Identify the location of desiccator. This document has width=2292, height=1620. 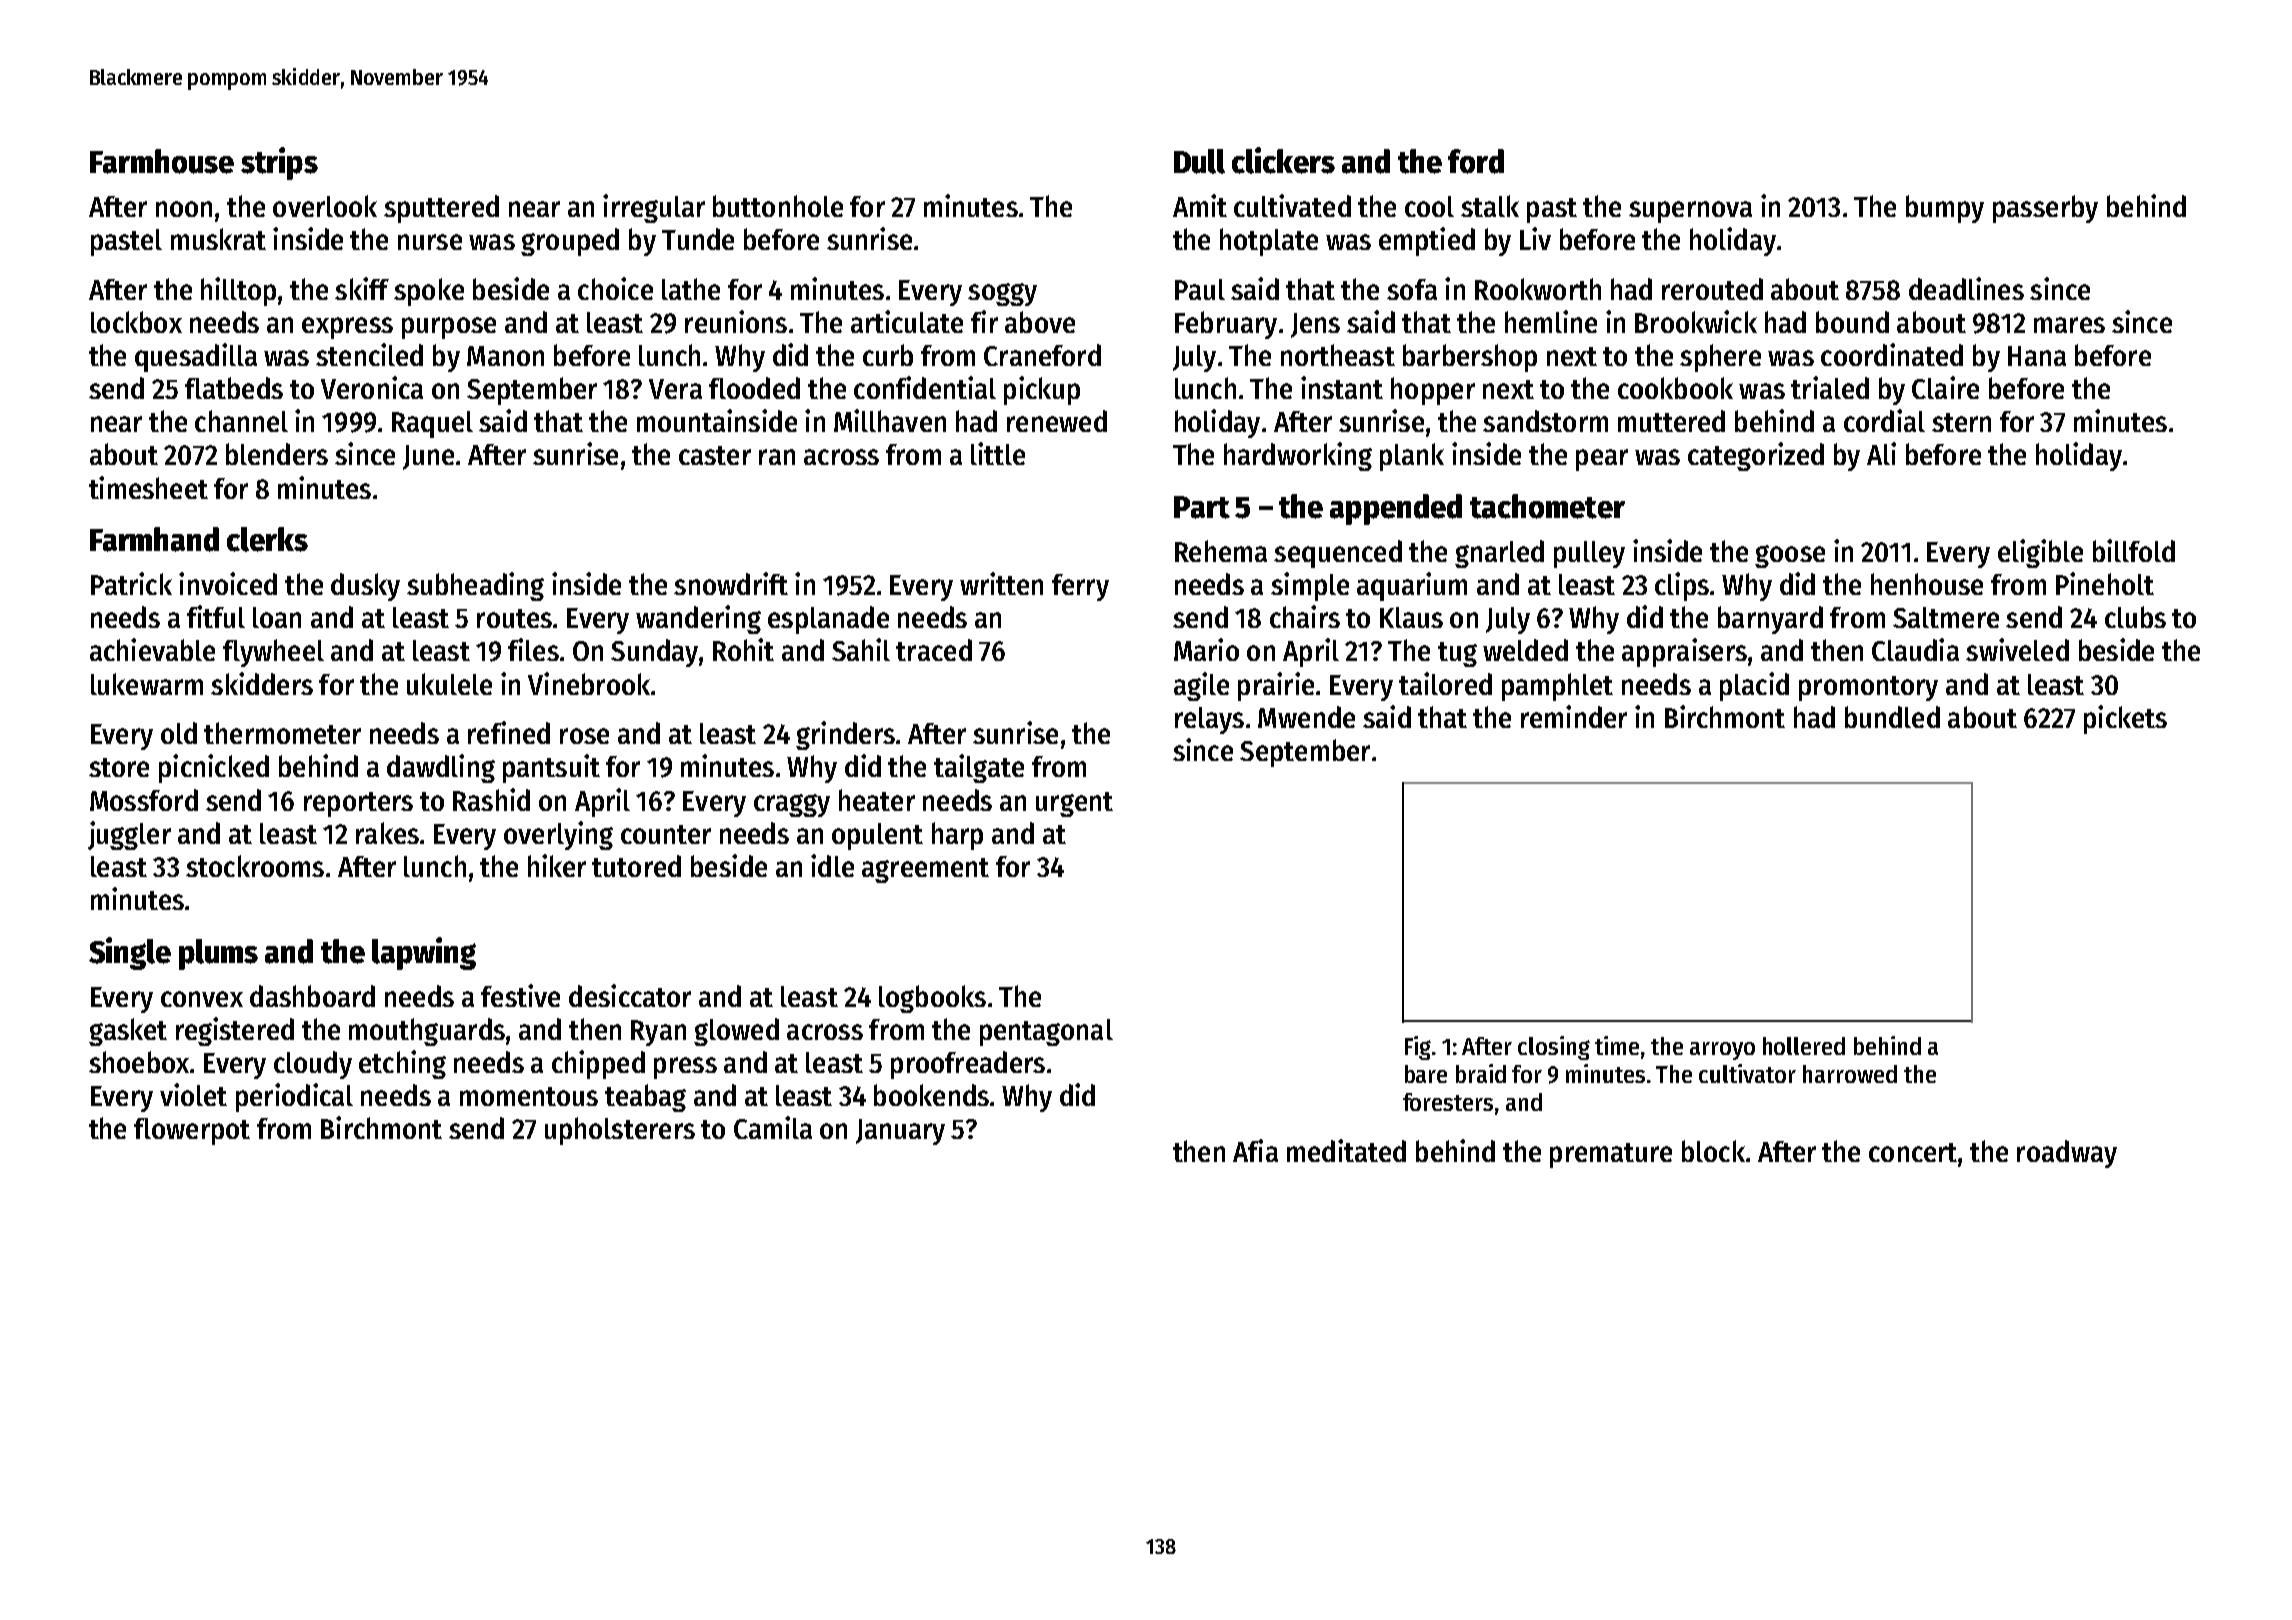
(630, 995).
